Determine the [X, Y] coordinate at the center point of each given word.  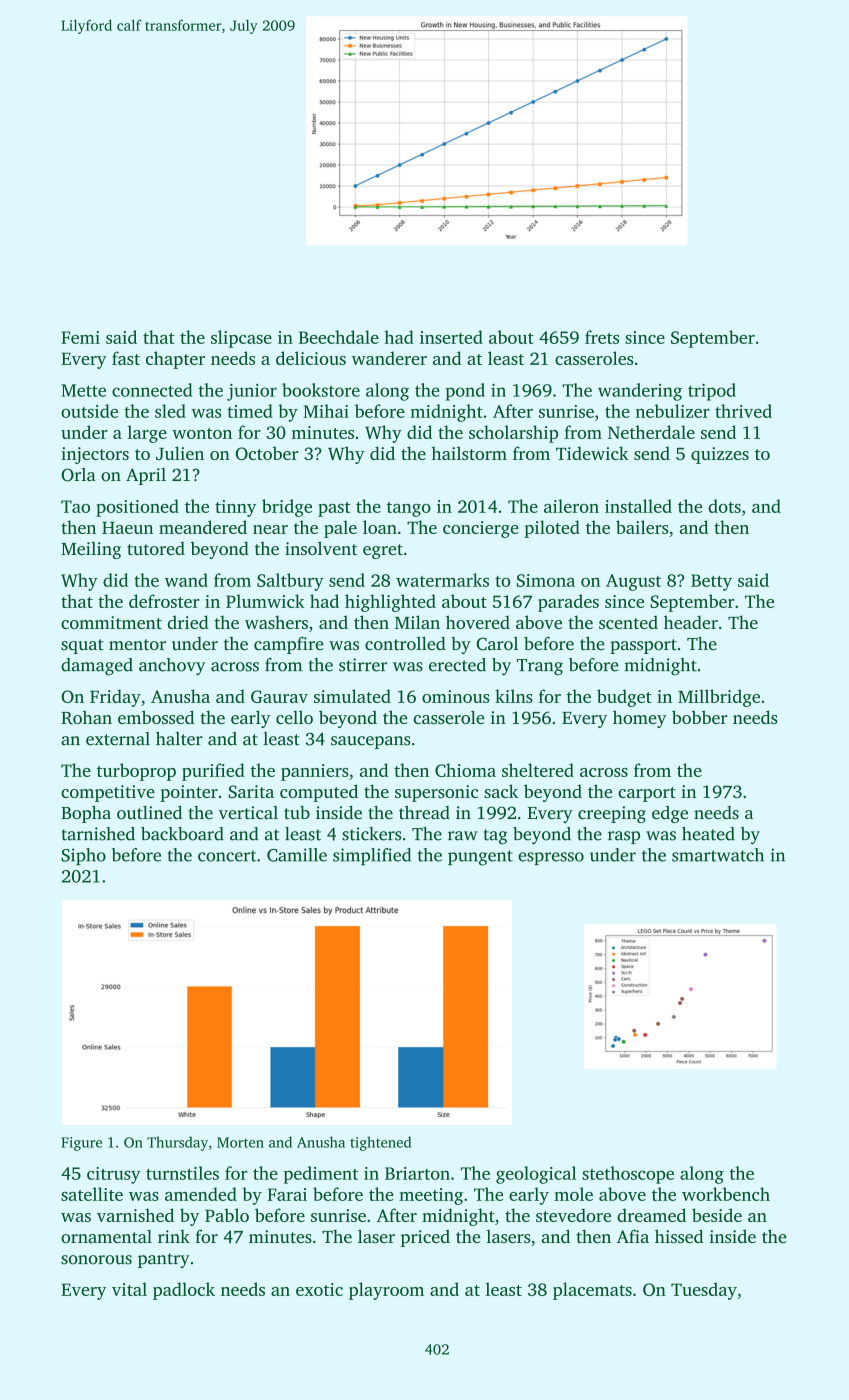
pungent [480, 858]
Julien [180, 453]
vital [129, 1289]
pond [465, 392]
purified [213, 772]
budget [624, 698]
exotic [319, 1289]
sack [501, 791]
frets [602, 337]
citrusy [113, 1175]
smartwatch [718, 855]
